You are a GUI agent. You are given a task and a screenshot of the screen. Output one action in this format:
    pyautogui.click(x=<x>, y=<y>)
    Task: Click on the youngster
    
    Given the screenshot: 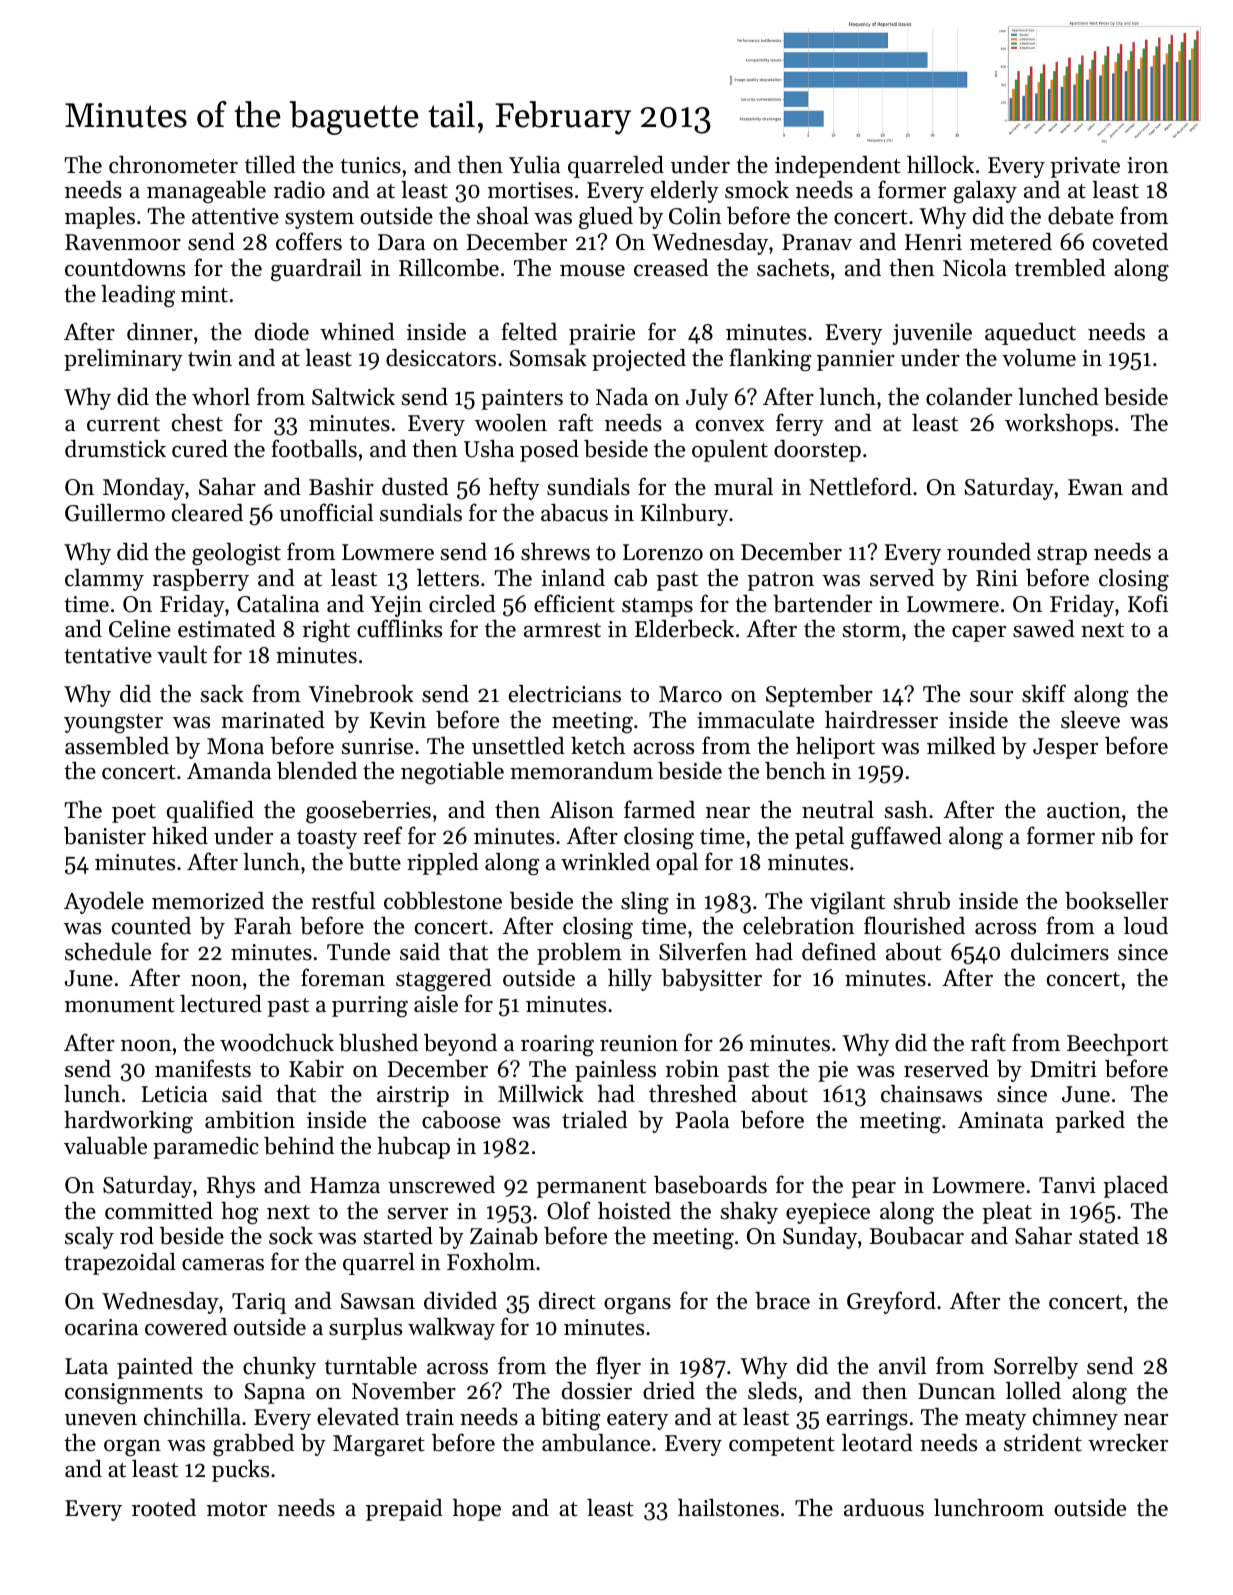 What is the action you would take?
    pyautogui.click(x=113, y=724)
